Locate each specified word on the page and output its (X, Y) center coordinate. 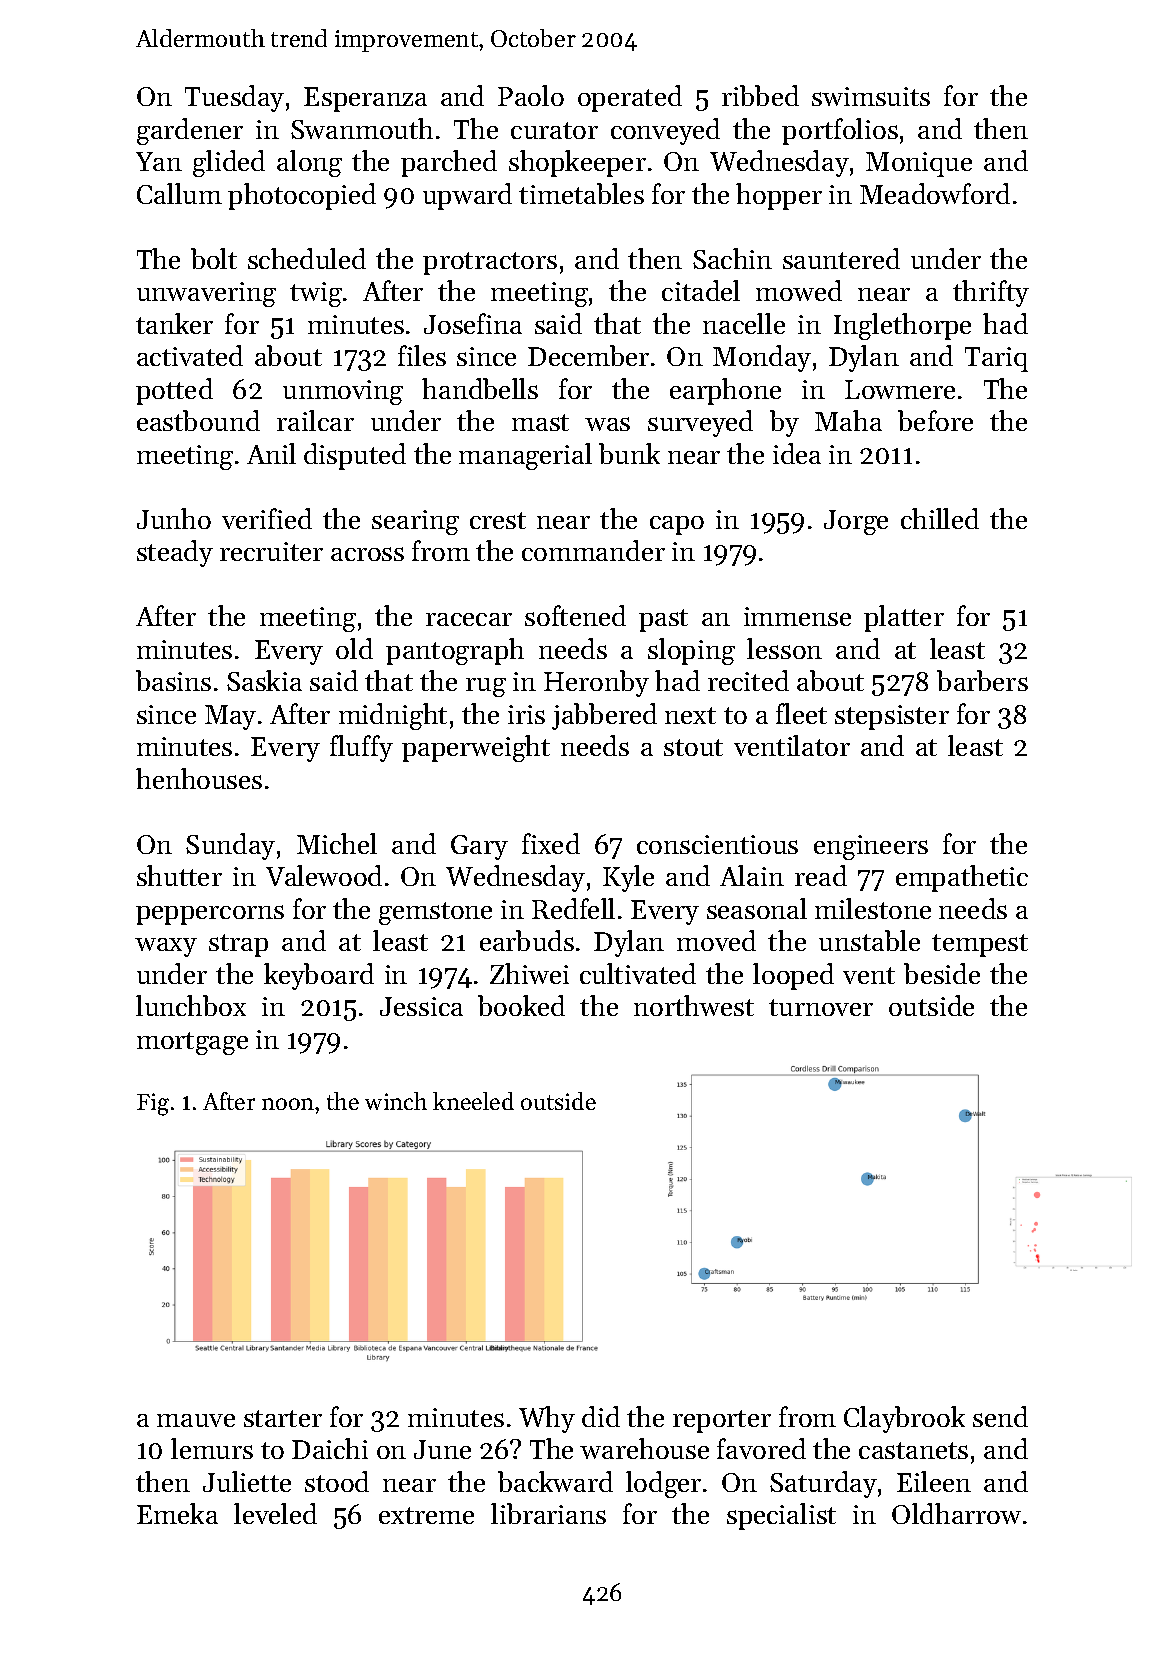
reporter (722, 1421)
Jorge (856, 522)
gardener (190, 131)
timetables (581, 193)
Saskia (264, 680)
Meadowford (935, 193)
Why (547, 1419)
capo (677, 525)
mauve (196, 1420)
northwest (694, 1005)
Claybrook (904, 1419)
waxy (166, 947)
